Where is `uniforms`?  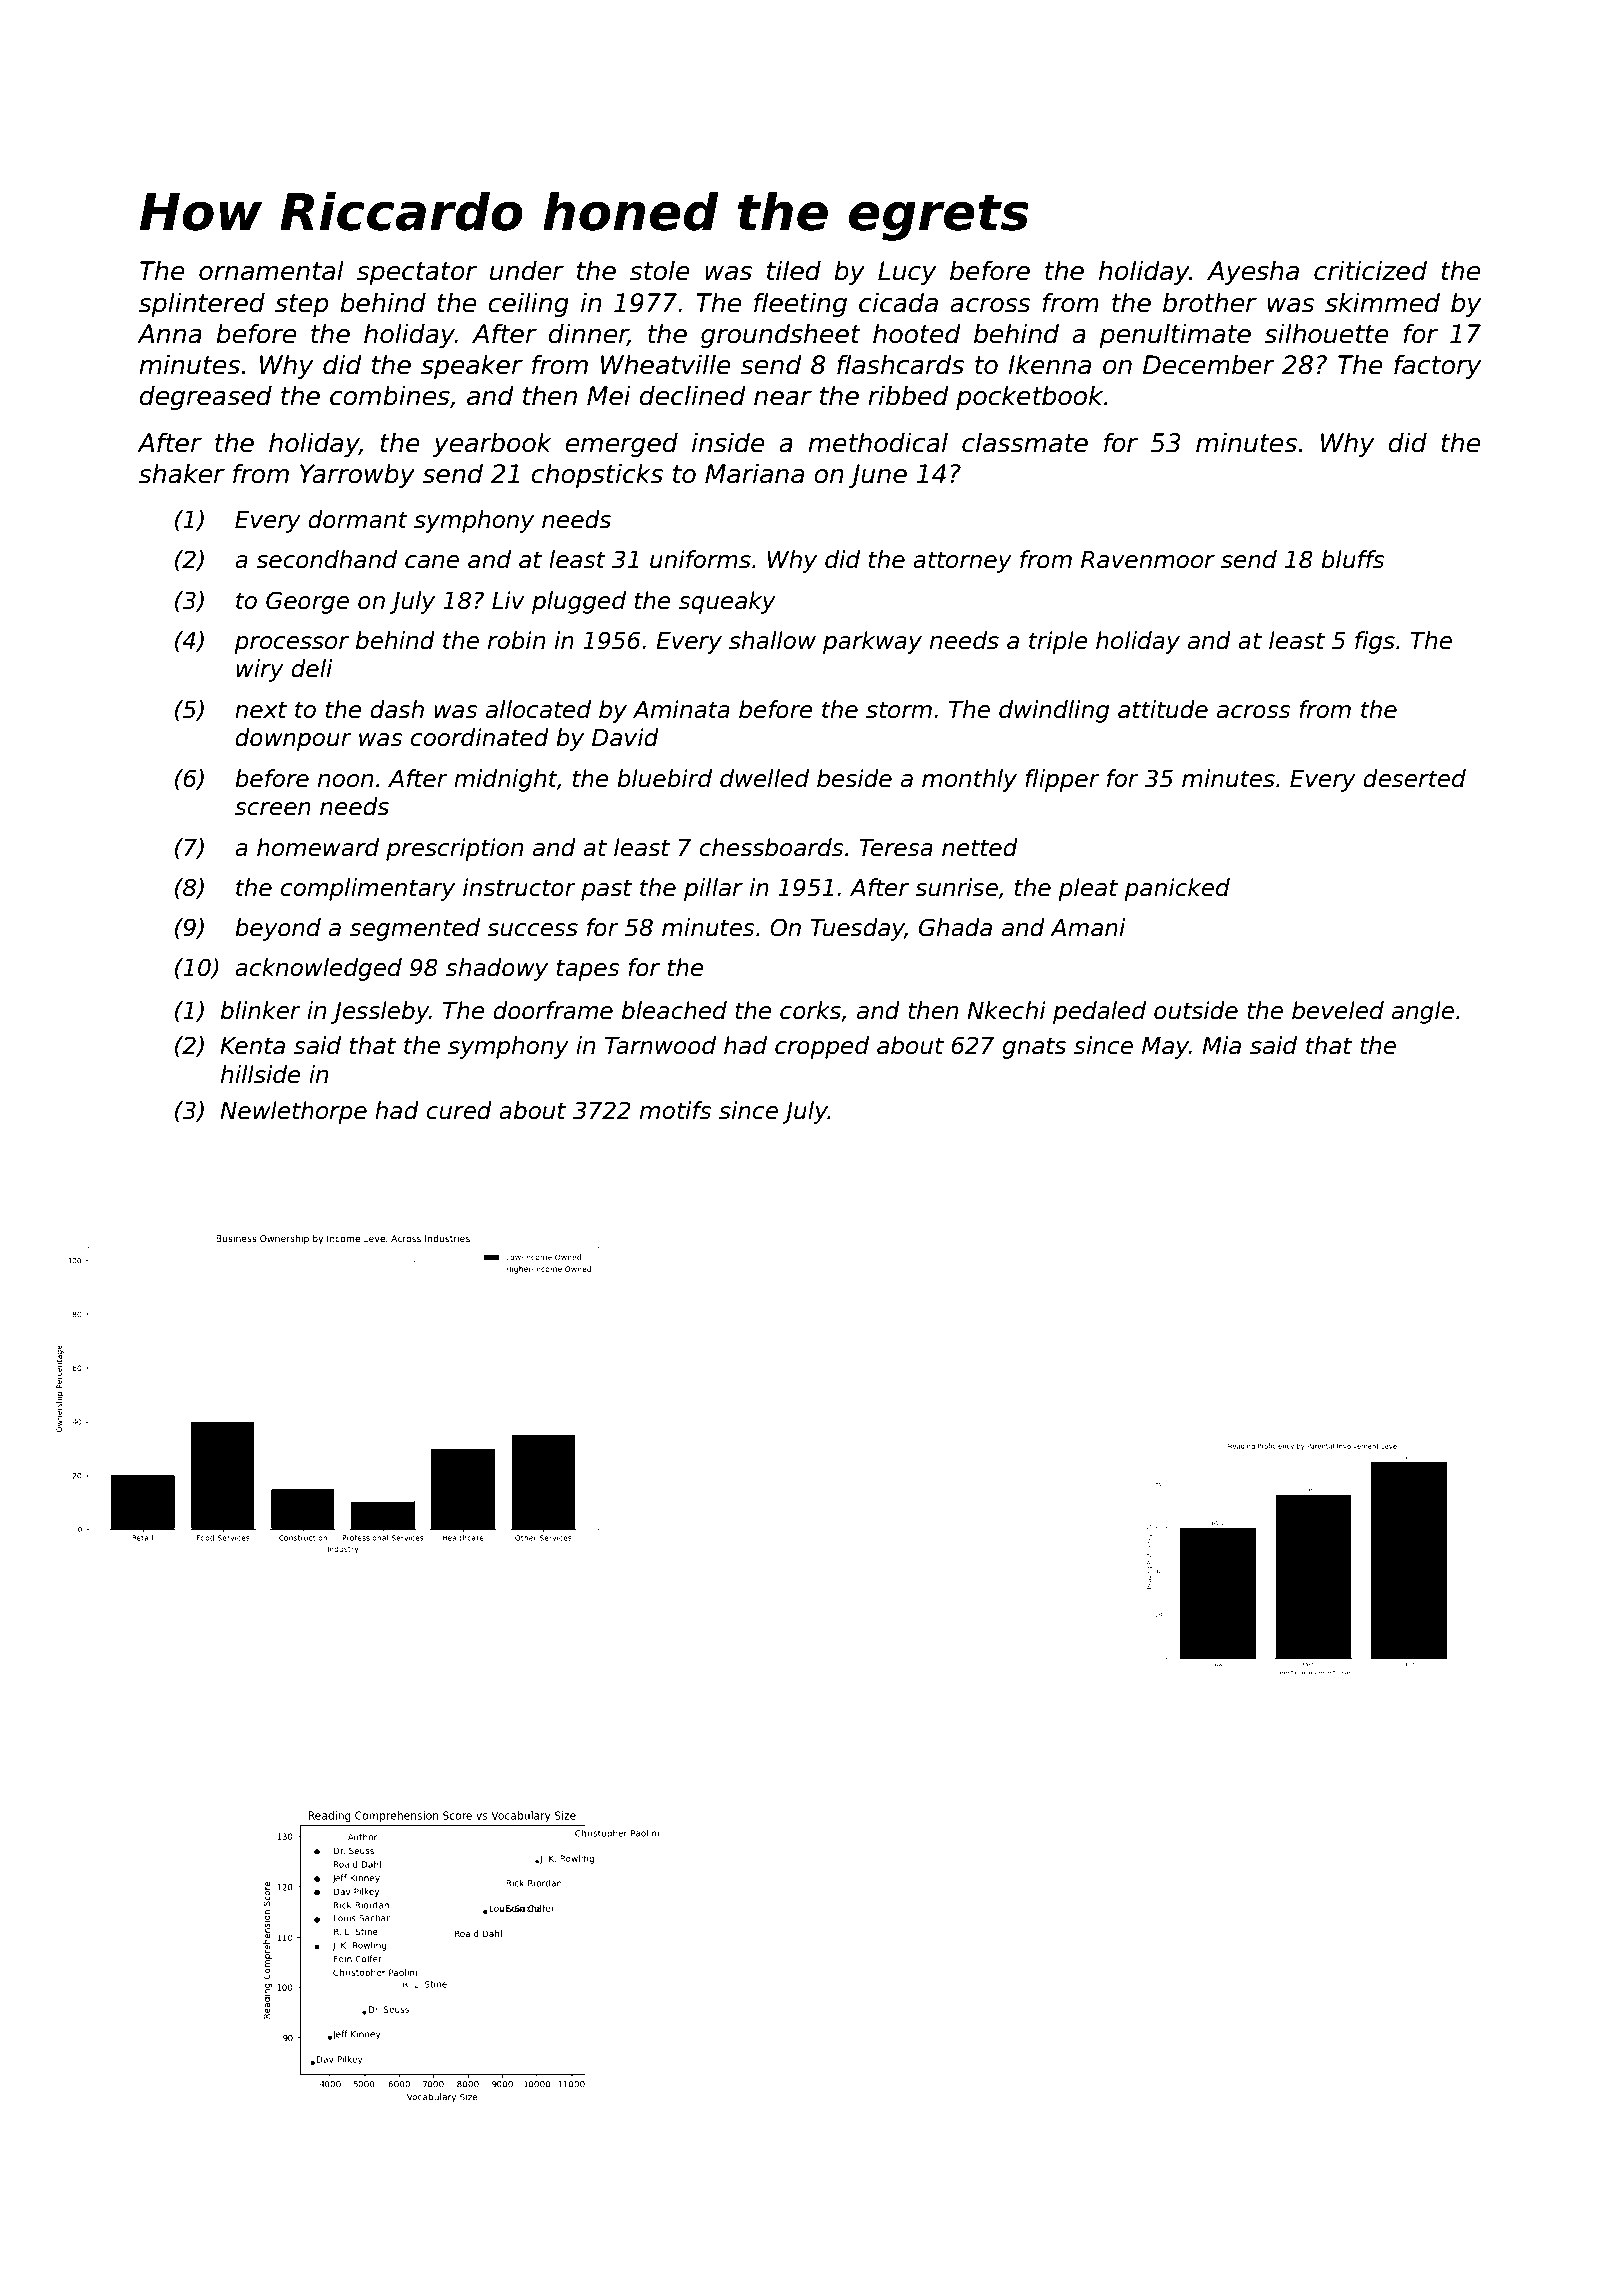
uniforms is located at coordinates (700, 559).
